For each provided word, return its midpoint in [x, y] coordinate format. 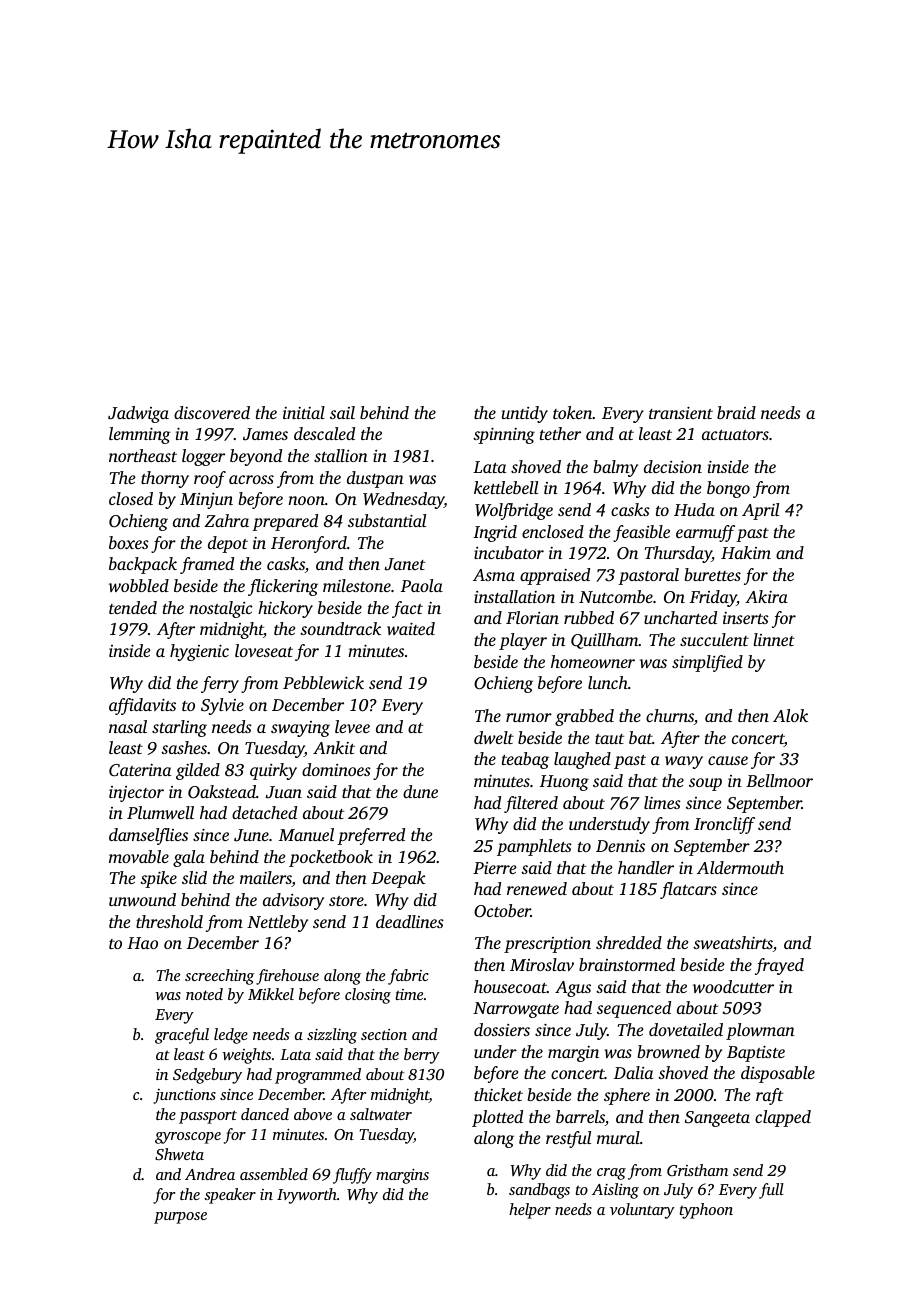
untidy [525, 414]
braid [736, 412]
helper [530, 1211]
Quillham [605, 641]
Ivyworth [307, 1196]
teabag [525, 760]
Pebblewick [323, 682]
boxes [129, 542]
